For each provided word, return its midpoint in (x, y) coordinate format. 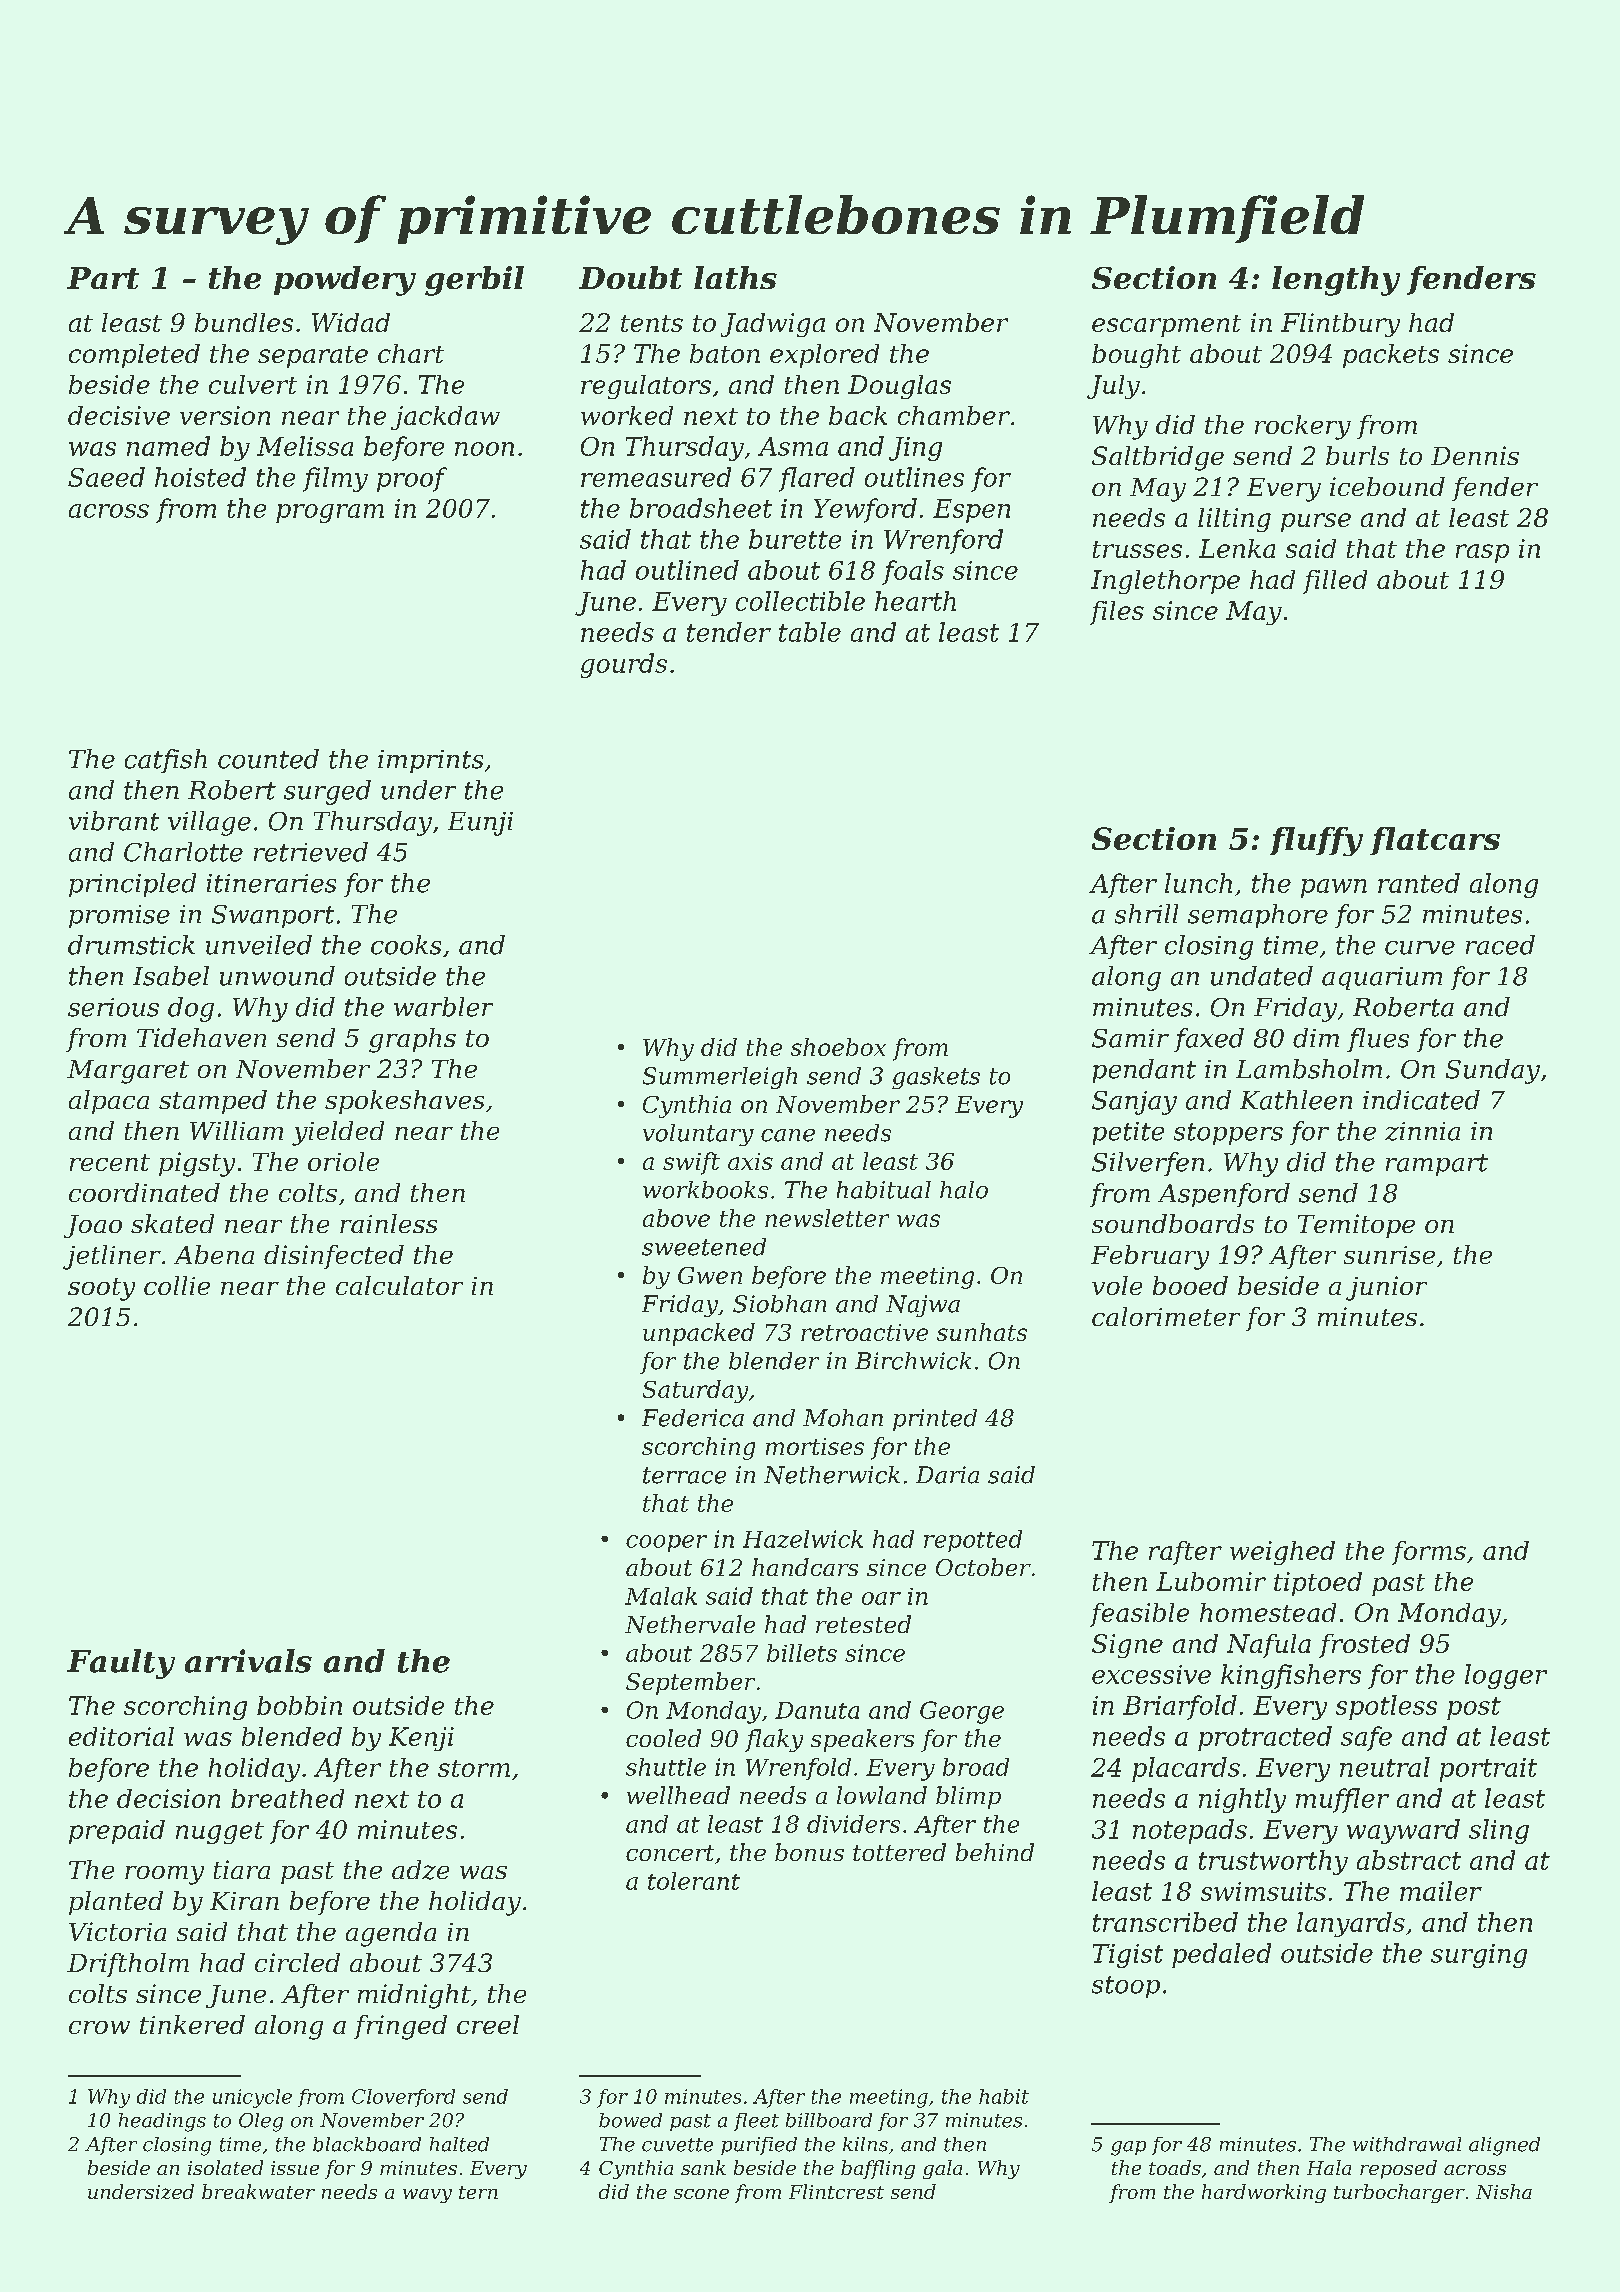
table (810, 632)
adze (420, 1870)
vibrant (114, 821)
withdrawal (1407, 2144)
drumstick (131, 945)
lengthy (1336, 281)
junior (1386, 1288)
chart (411, 353)
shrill (1146, 914)
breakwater (258, 2191)
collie (177, 1285)
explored (824, 356)
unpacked (699, 1334)
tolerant (694, 1881)
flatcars (1435, 841)
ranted (1419, 883)
